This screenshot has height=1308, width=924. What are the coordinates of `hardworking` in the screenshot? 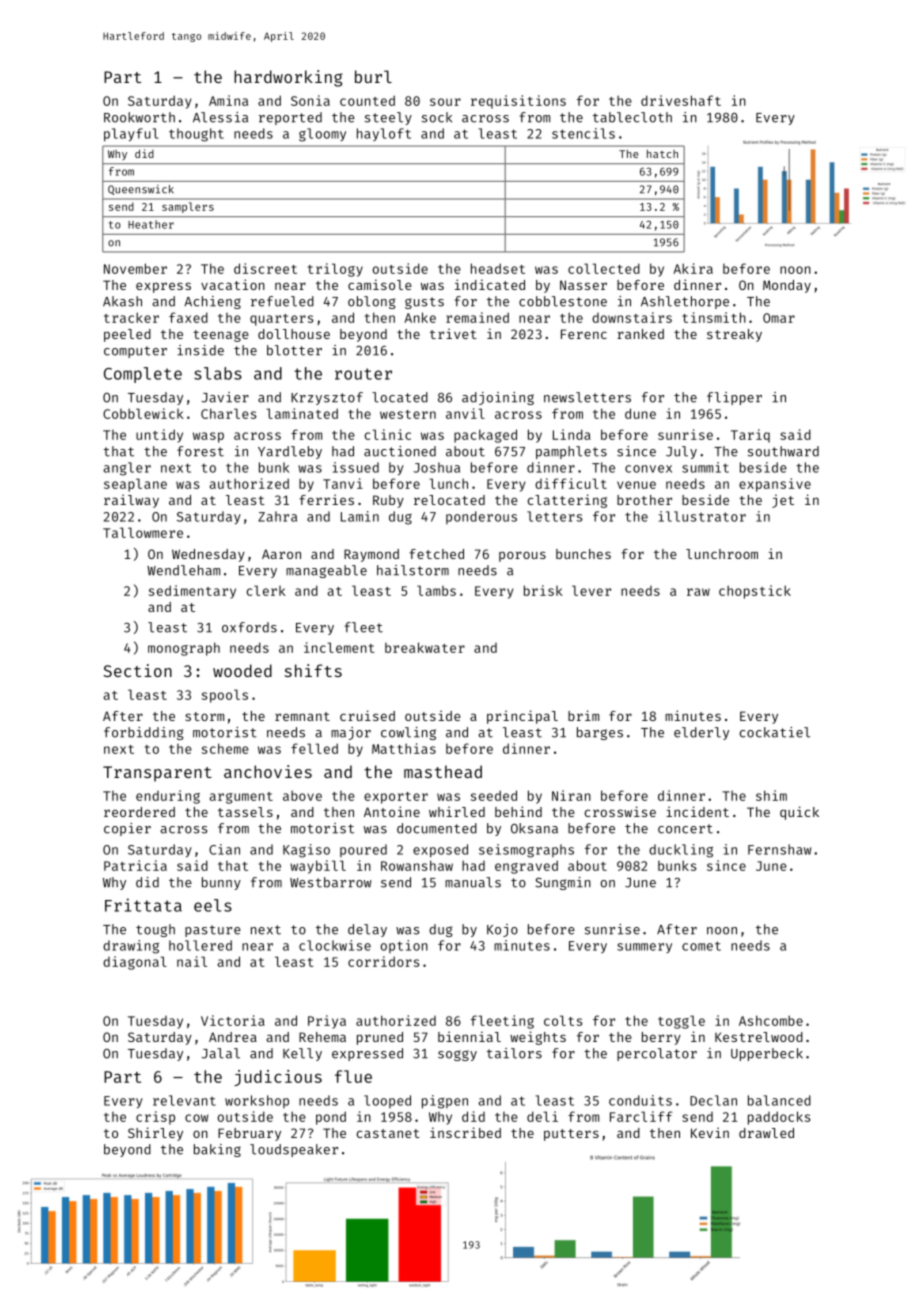 It's located at (288, 78).
